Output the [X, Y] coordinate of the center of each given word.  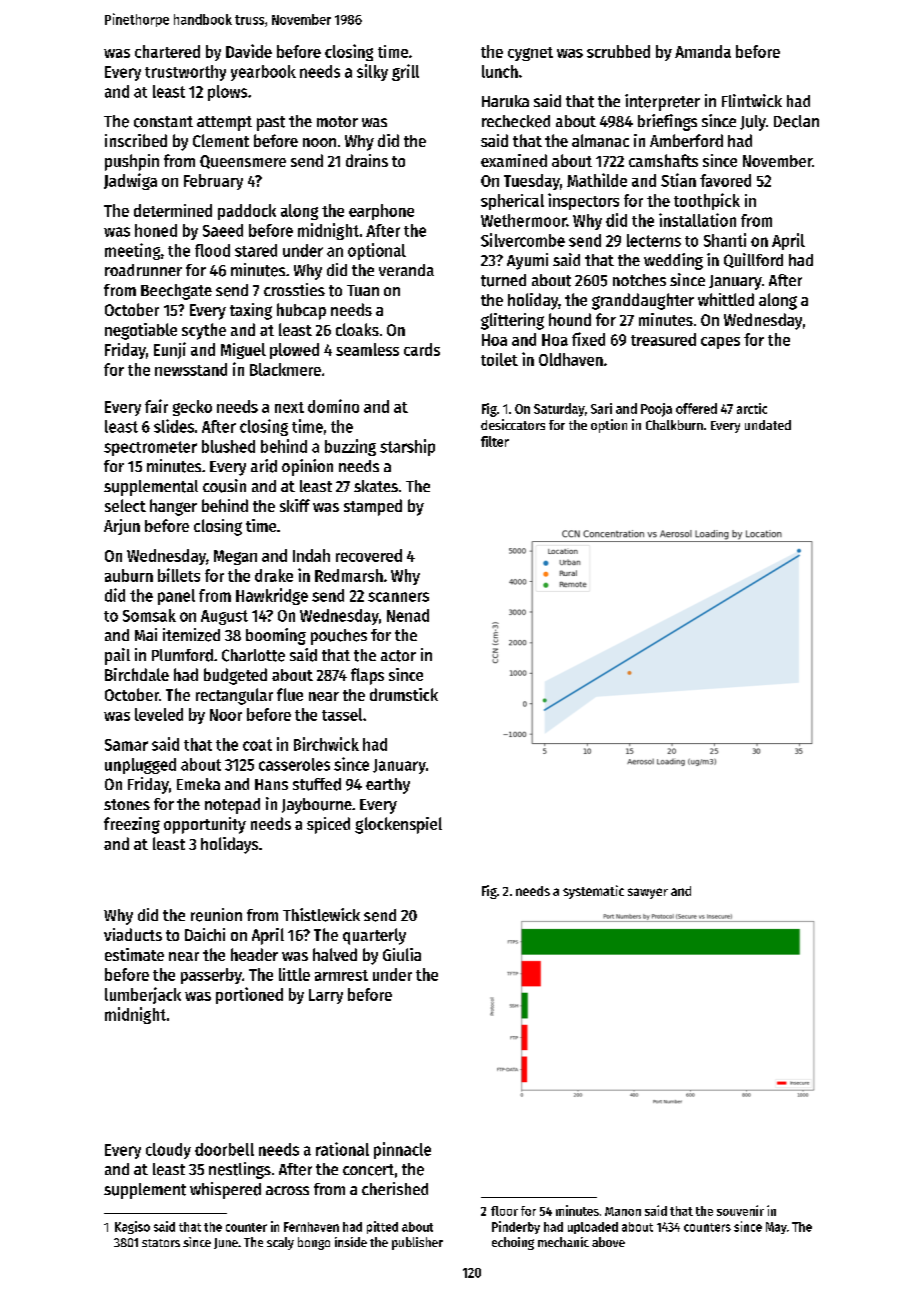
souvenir [740, 1210]
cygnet [530, 54]
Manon [623, 1211]
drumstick [404, 694]
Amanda [703, 51]
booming [276, 636]
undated [768, 425]
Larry [326, 996]
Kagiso [132, 1227]
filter [495, 441]
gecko [192, 408]
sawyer [648, 893]
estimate [134, 954]
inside [351, 1242]
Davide [249, 51]
